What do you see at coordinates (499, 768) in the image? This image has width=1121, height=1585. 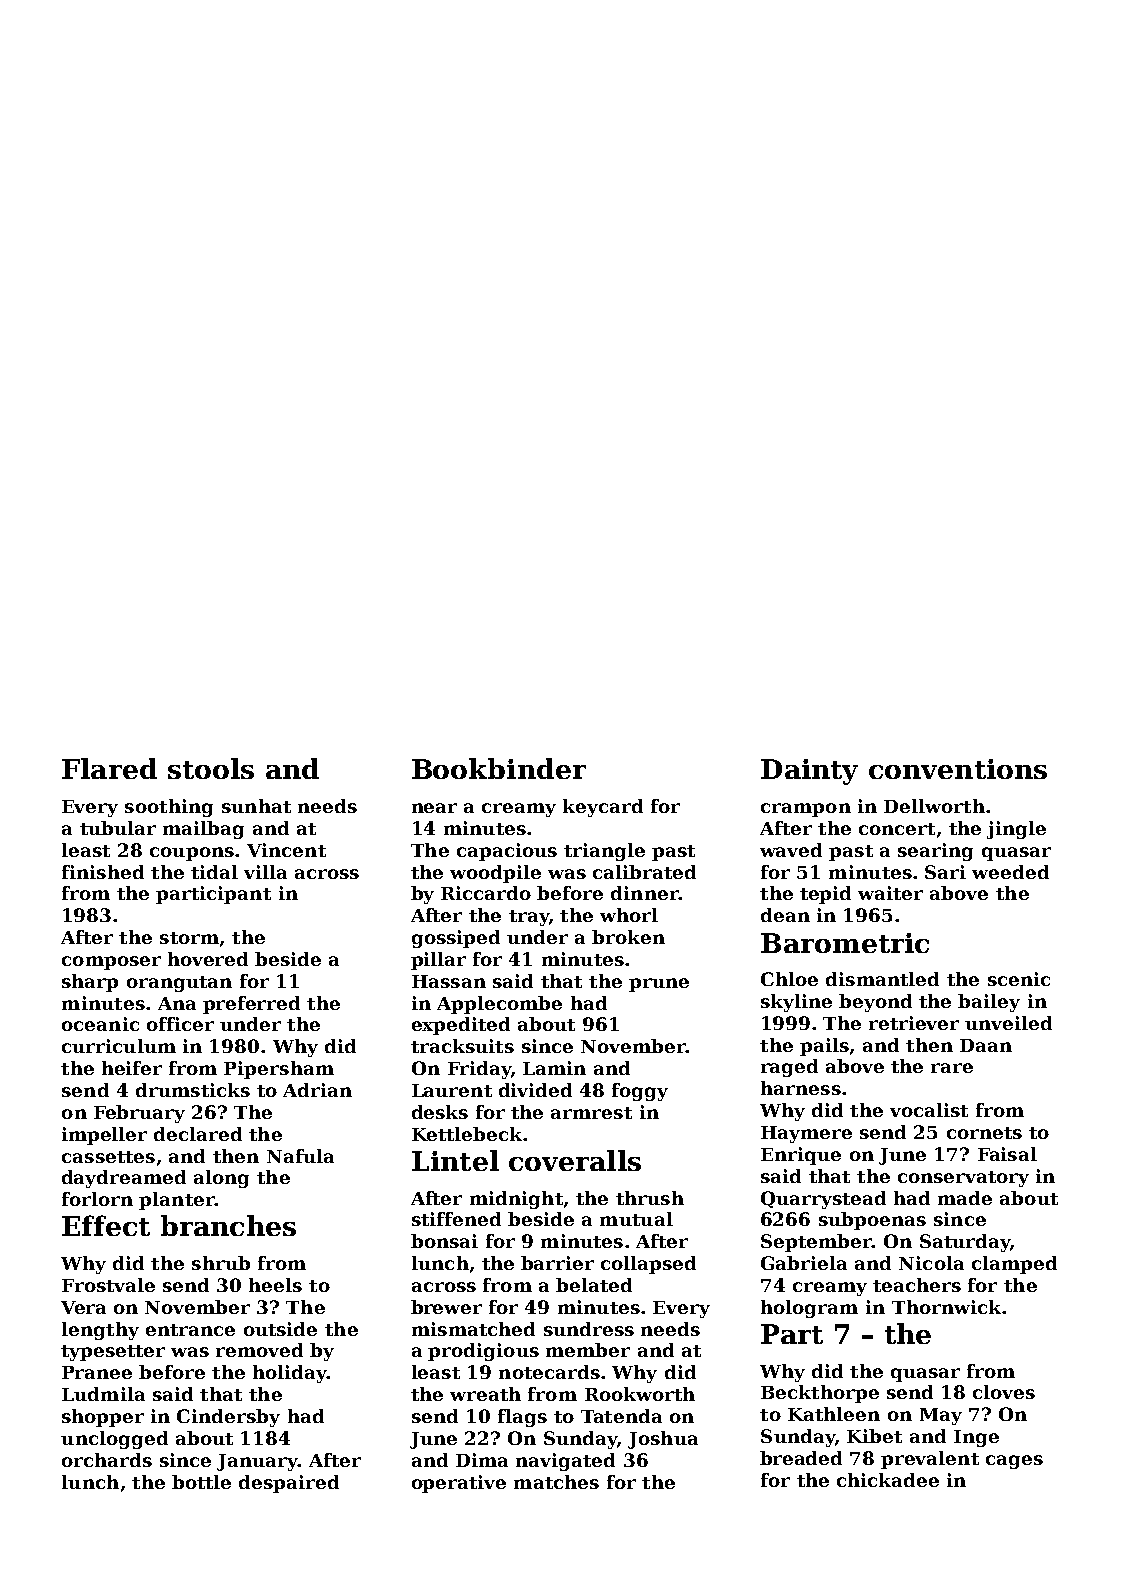 I see `Bookbinder` at bounding box center [499, 768].
